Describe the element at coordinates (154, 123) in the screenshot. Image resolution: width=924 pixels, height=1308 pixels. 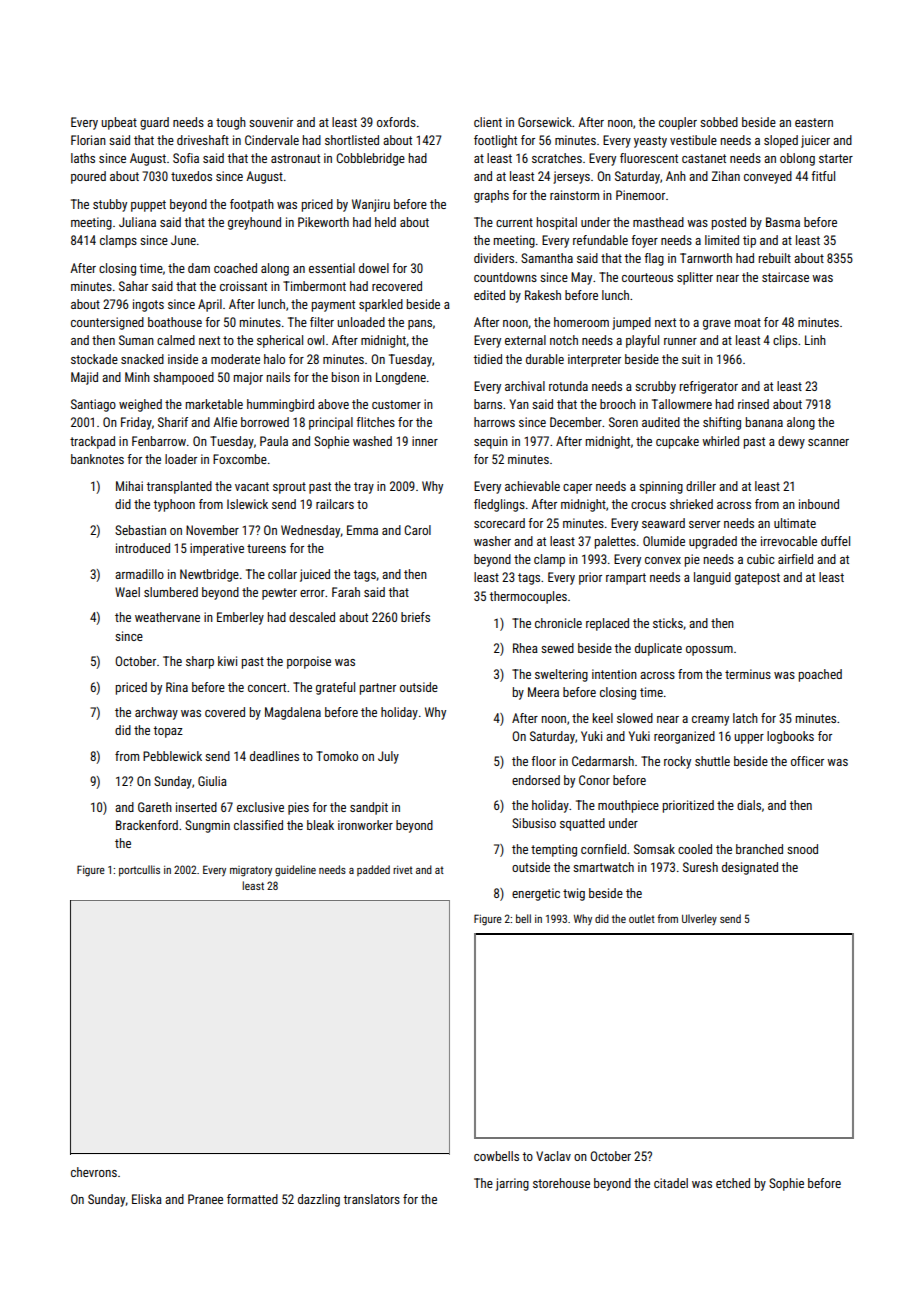
I see `guard` at that location.
